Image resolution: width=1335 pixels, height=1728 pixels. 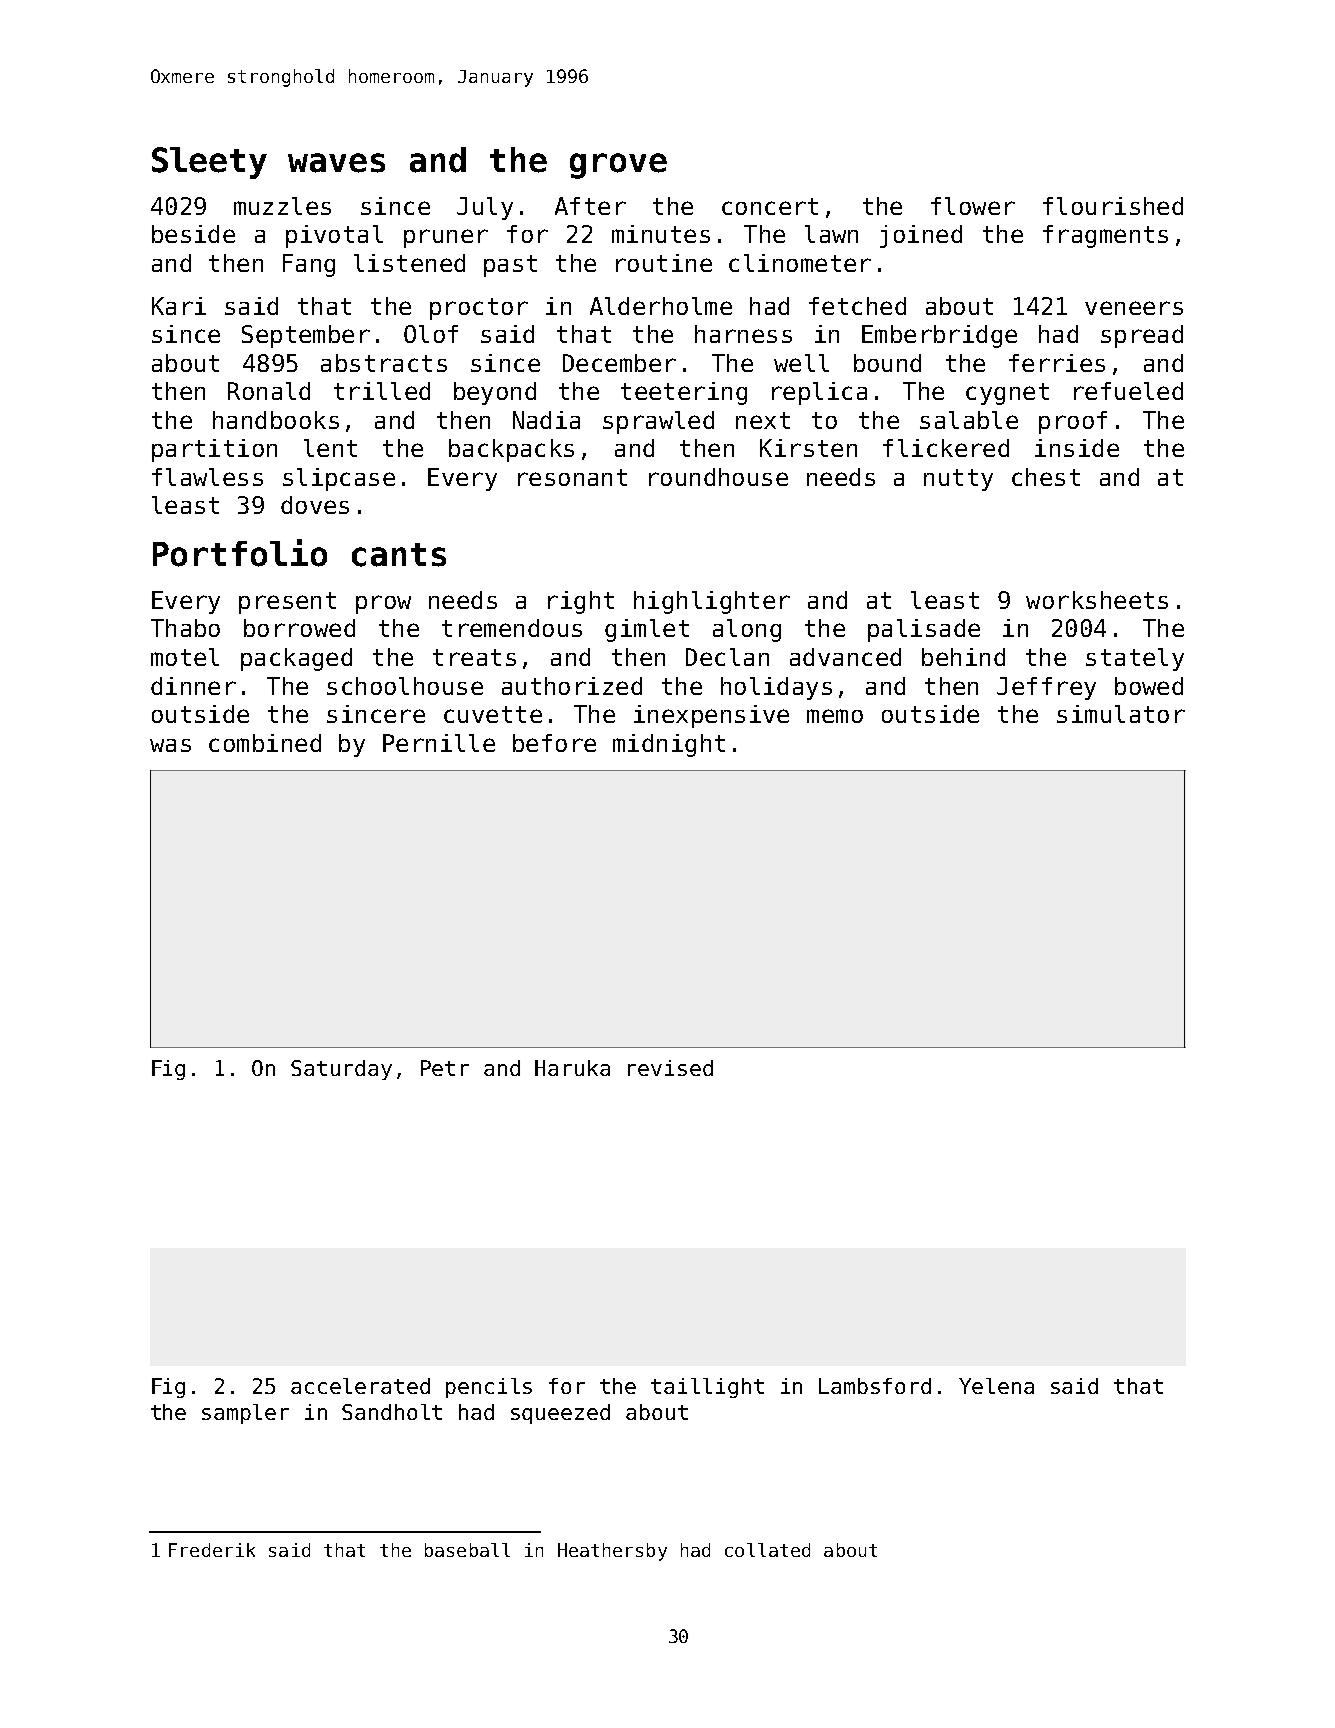 What do you see at coordinates (467, 1550) in the screenshot?
I see `baseball` at bounding box center [467, 1550].
